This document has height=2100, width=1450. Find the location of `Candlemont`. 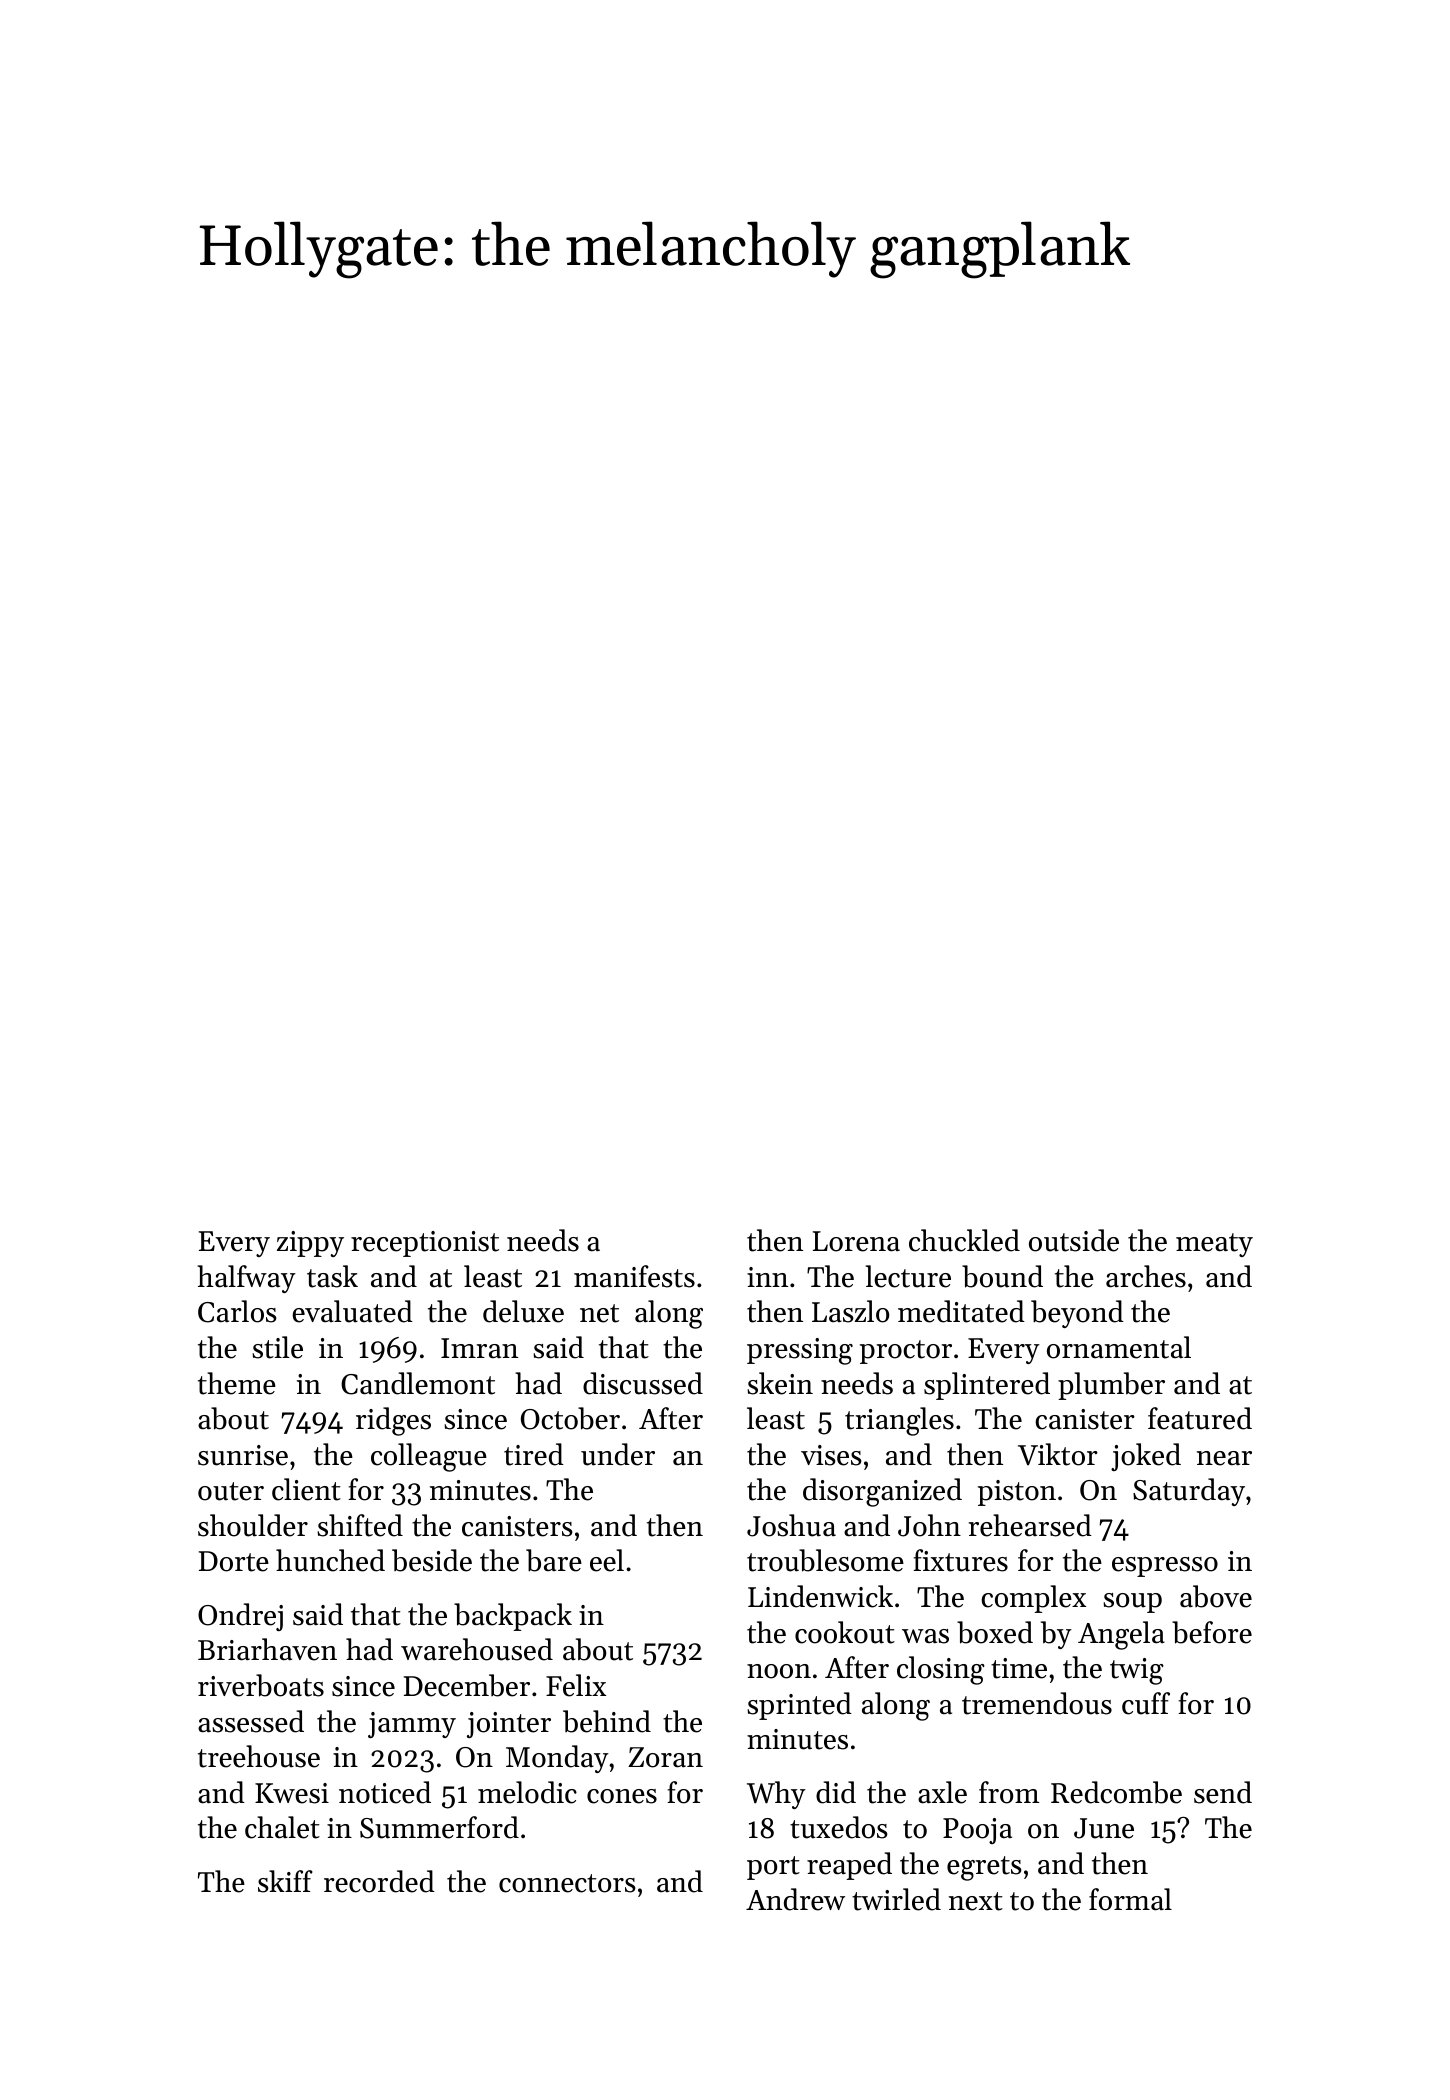

Candlemont is located at coordinates (418, 1383).
